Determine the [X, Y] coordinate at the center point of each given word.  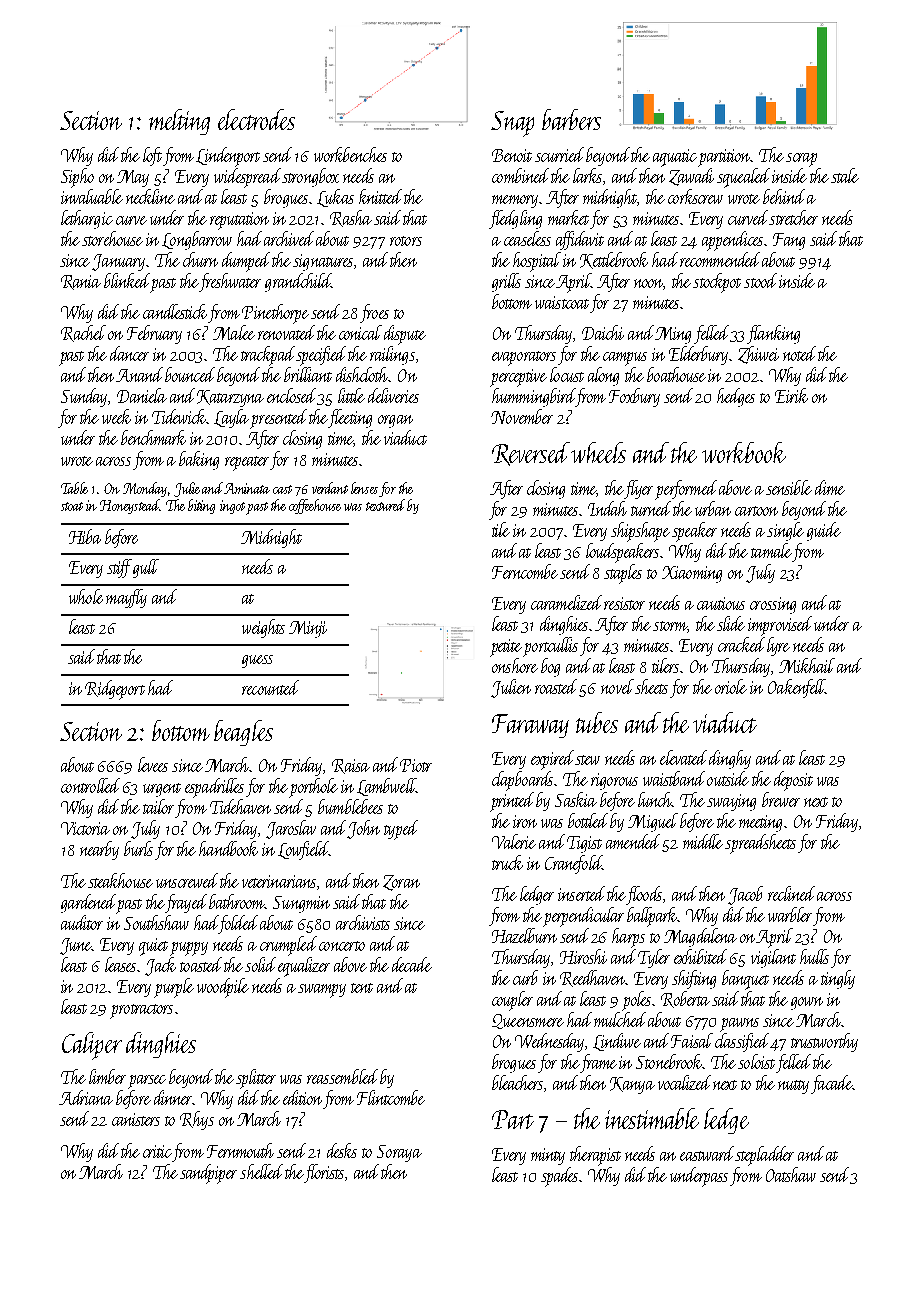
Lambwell [386, 787]
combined [520, 175]
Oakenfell [796, 688]
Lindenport [228, 157]
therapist [595, 1156]
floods [644, 895]
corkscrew [695, 196]
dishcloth [362, 374]
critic [157, 1151]
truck [507, 862]
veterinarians [279, 881]
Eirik [791, 395]
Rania [81, 282]
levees [153, 764]
